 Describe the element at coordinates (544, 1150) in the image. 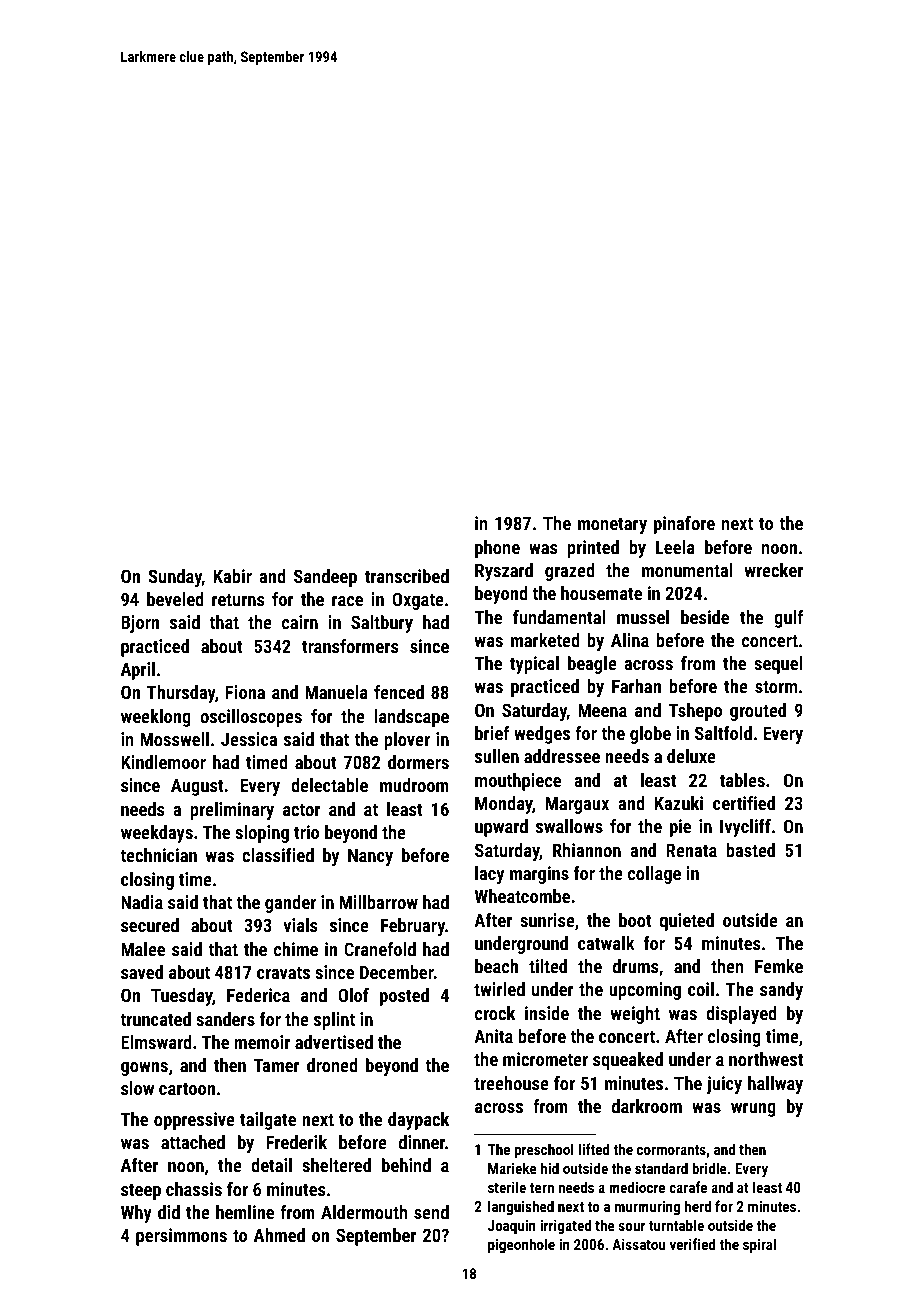

I see `preschool` at that location.
